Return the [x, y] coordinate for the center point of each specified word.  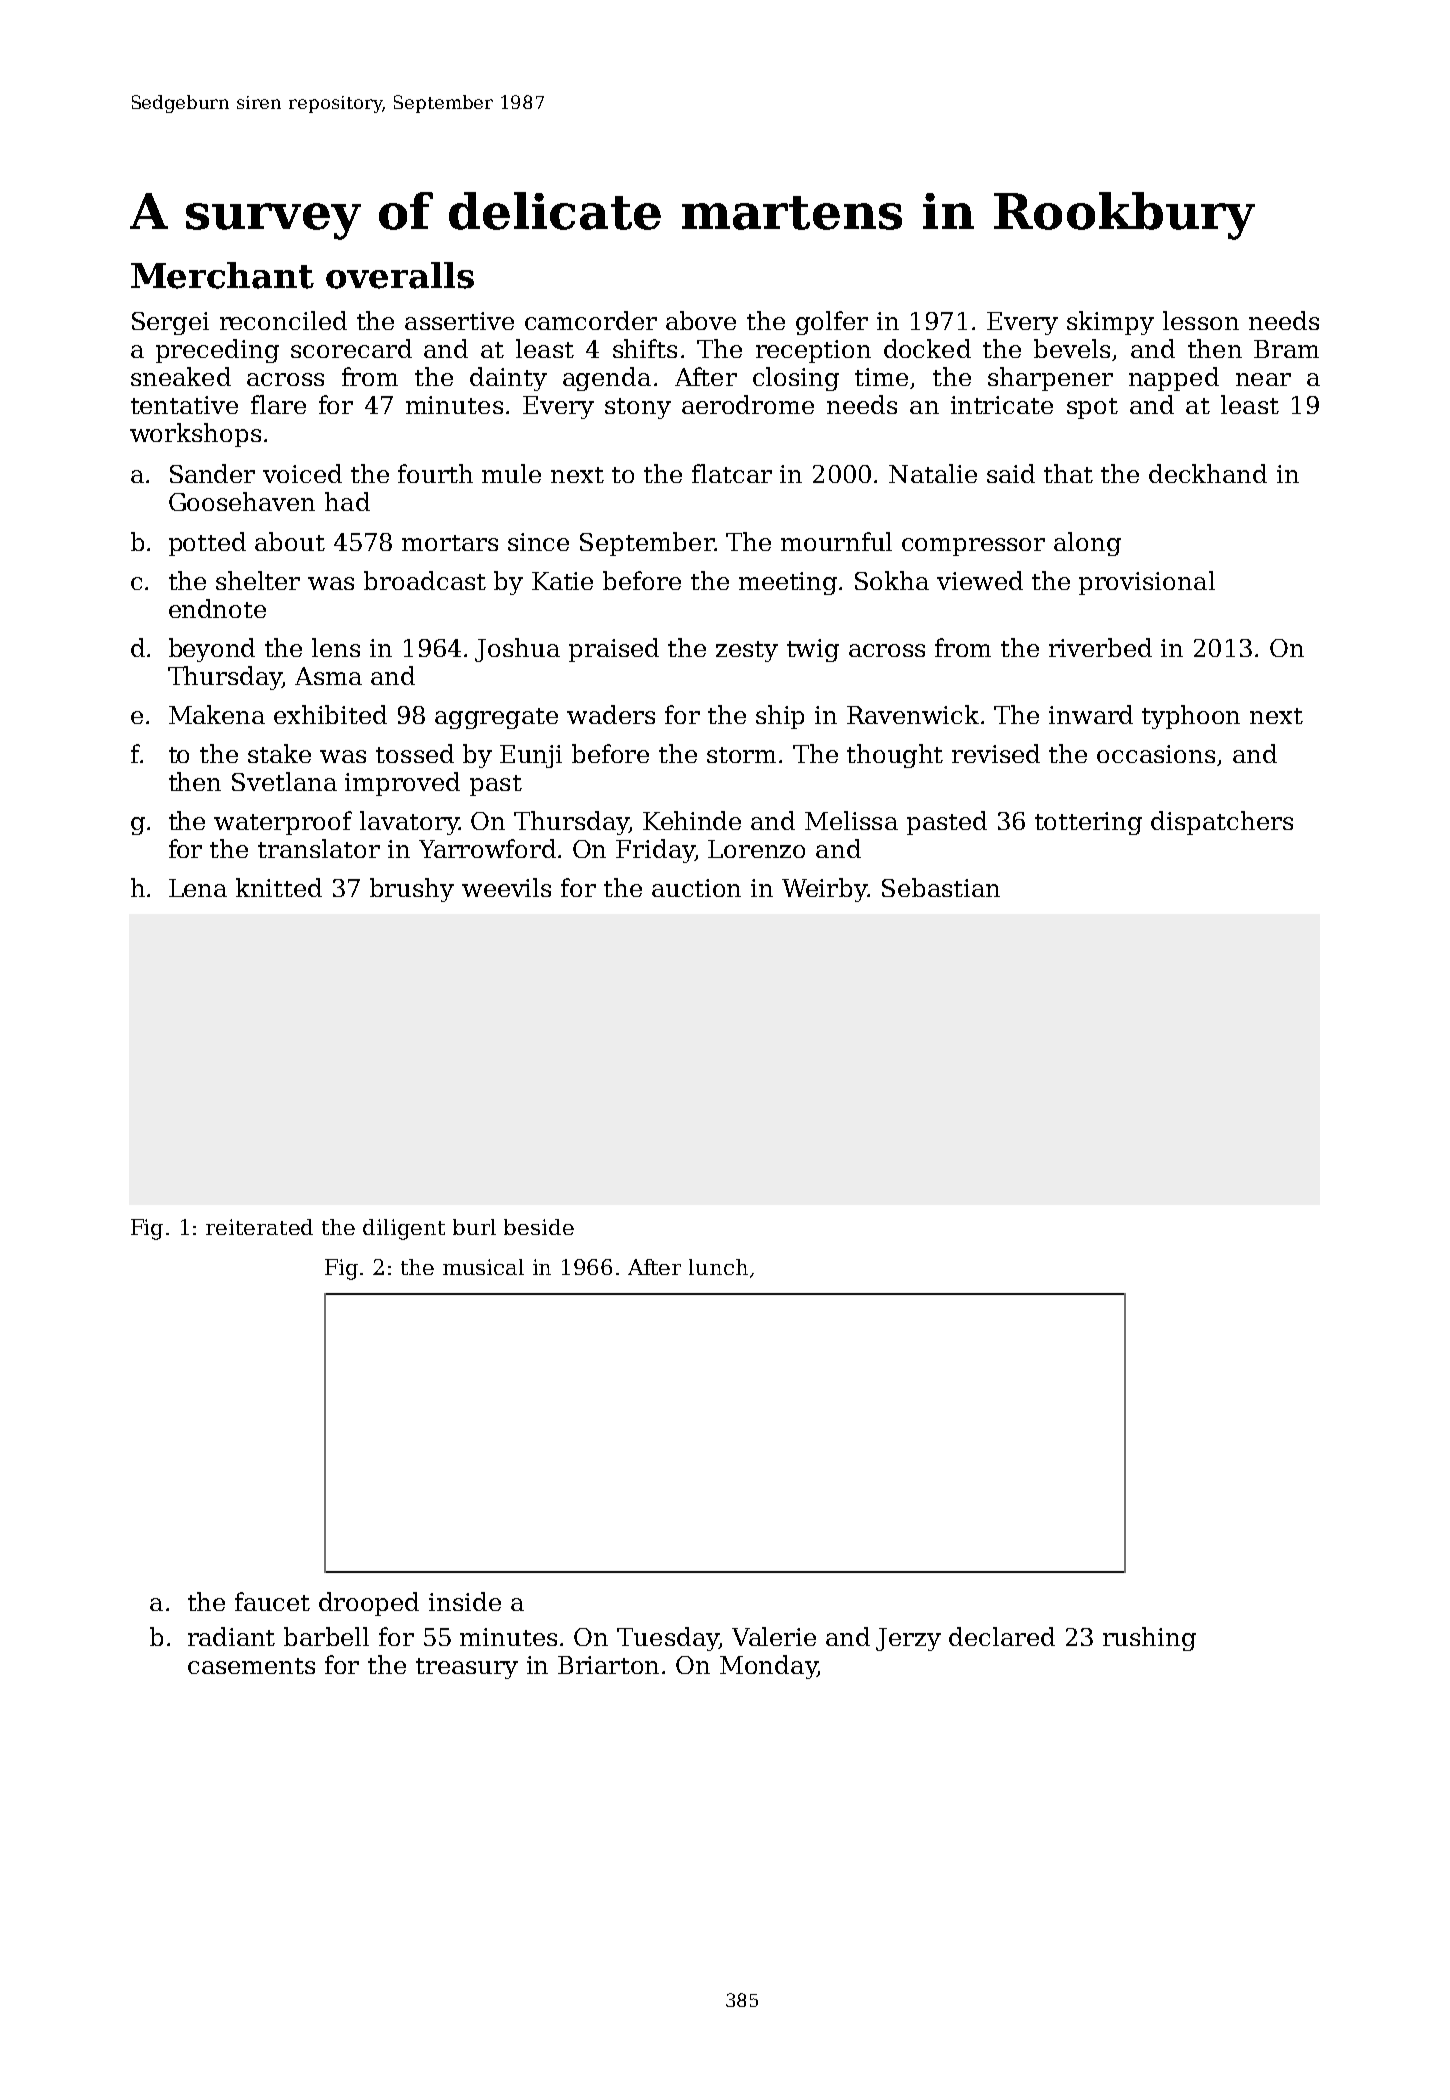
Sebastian [941, 887]
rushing [1149, 1639]
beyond [212, 650]
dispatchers [1222, 823]
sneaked [181, 376]
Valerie [774, 1636]
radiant [231, 1636]
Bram [1286, 349]
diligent [404, 1229]
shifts [645, 348]
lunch [718, 1267]
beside [539, 1227]
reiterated [259, 1227]
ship [780, 717]
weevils [506, 887]
